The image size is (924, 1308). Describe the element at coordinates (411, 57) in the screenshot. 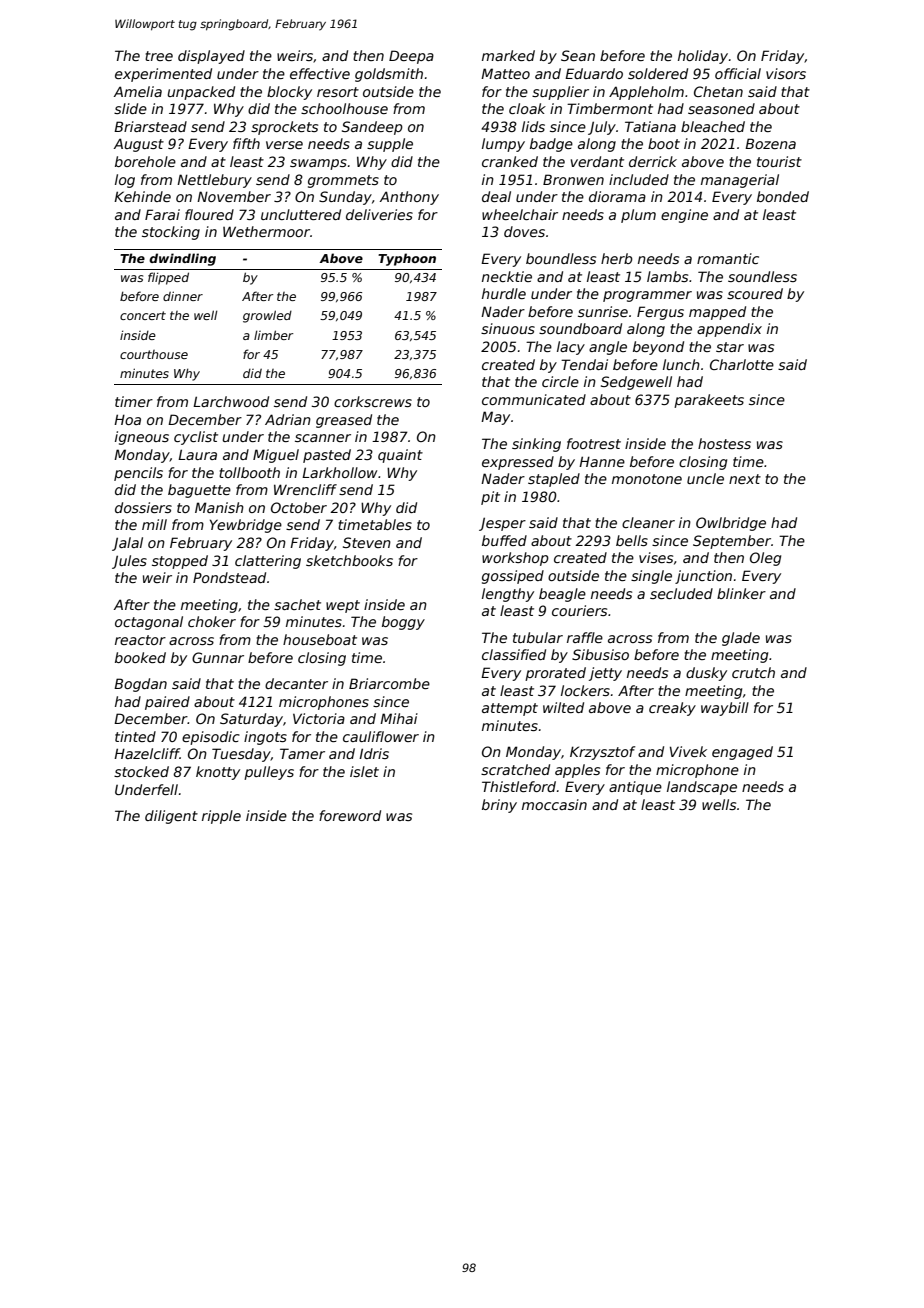

I see `Deepa` at that location.
